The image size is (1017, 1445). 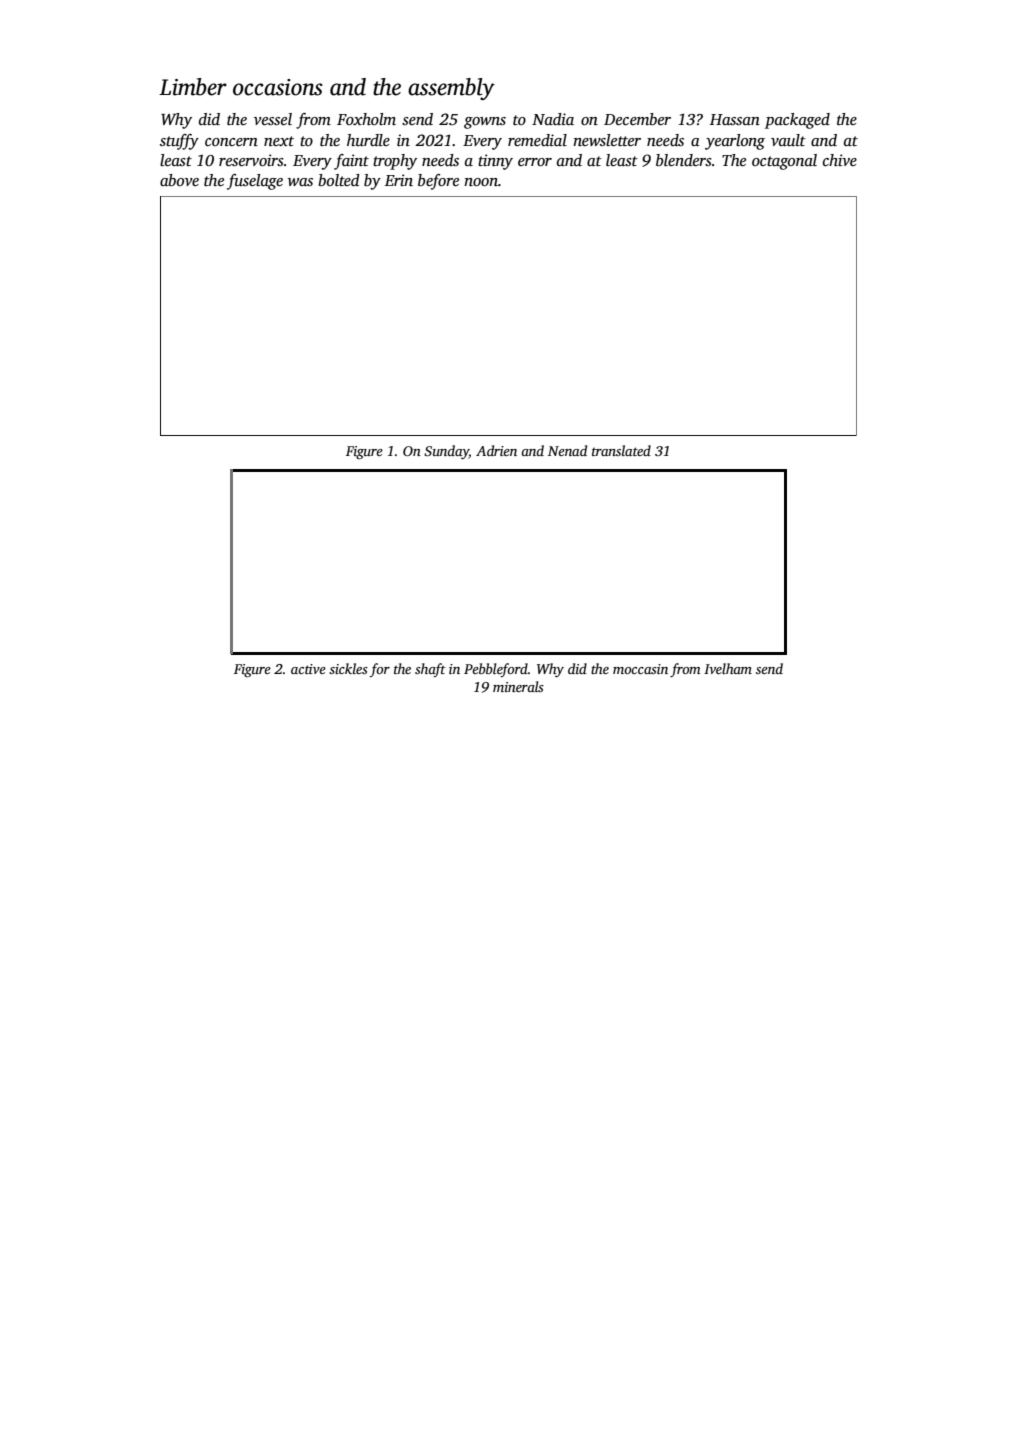 What do you see at coordinates (481, 182) in the image?
I see `noon` at bounding box center [481, 182].
